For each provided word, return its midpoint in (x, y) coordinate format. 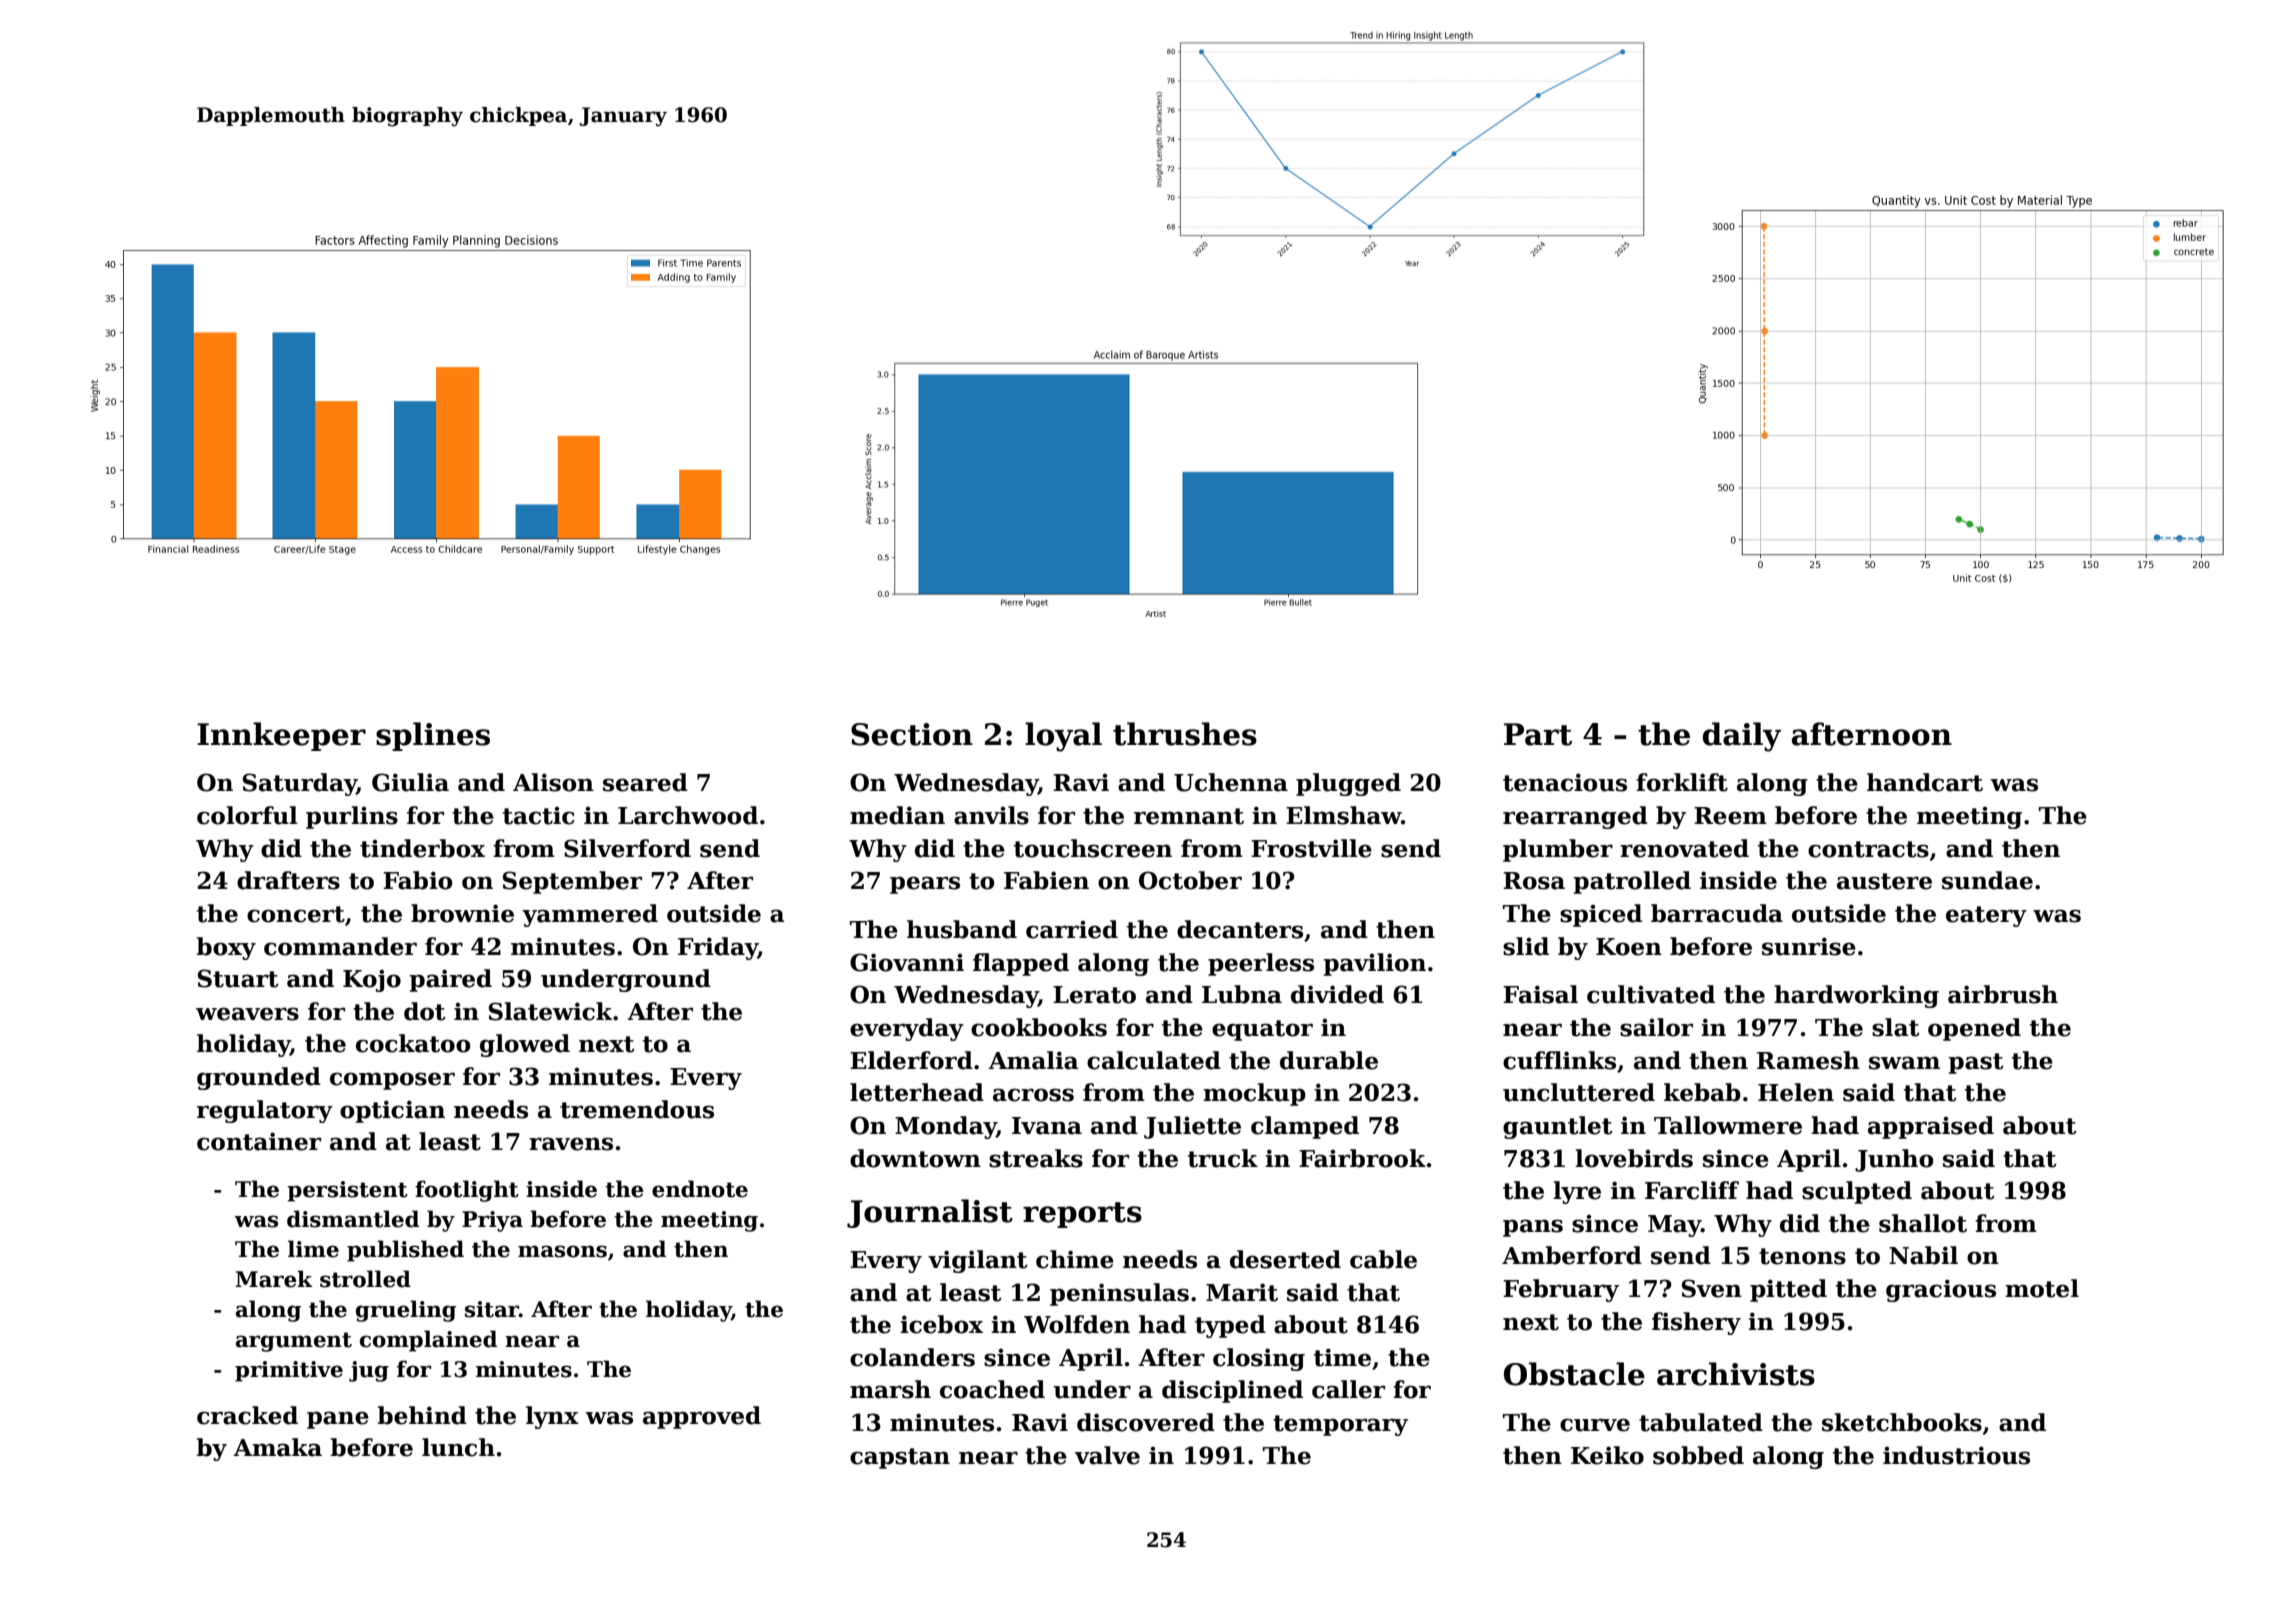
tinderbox (422, 848)
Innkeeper (281, 736)
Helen (1796, 1092)
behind (422, 1415)
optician (392, 1111)
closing (1259, 1359)
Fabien (1046, 880)
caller (1348, 1389)
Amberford (1572, 1255)
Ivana (1047, 1126)
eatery (1986, 916)
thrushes (1185, 734)
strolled (365, 1279)
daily (1742, 737)
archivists (1736, 1374)
